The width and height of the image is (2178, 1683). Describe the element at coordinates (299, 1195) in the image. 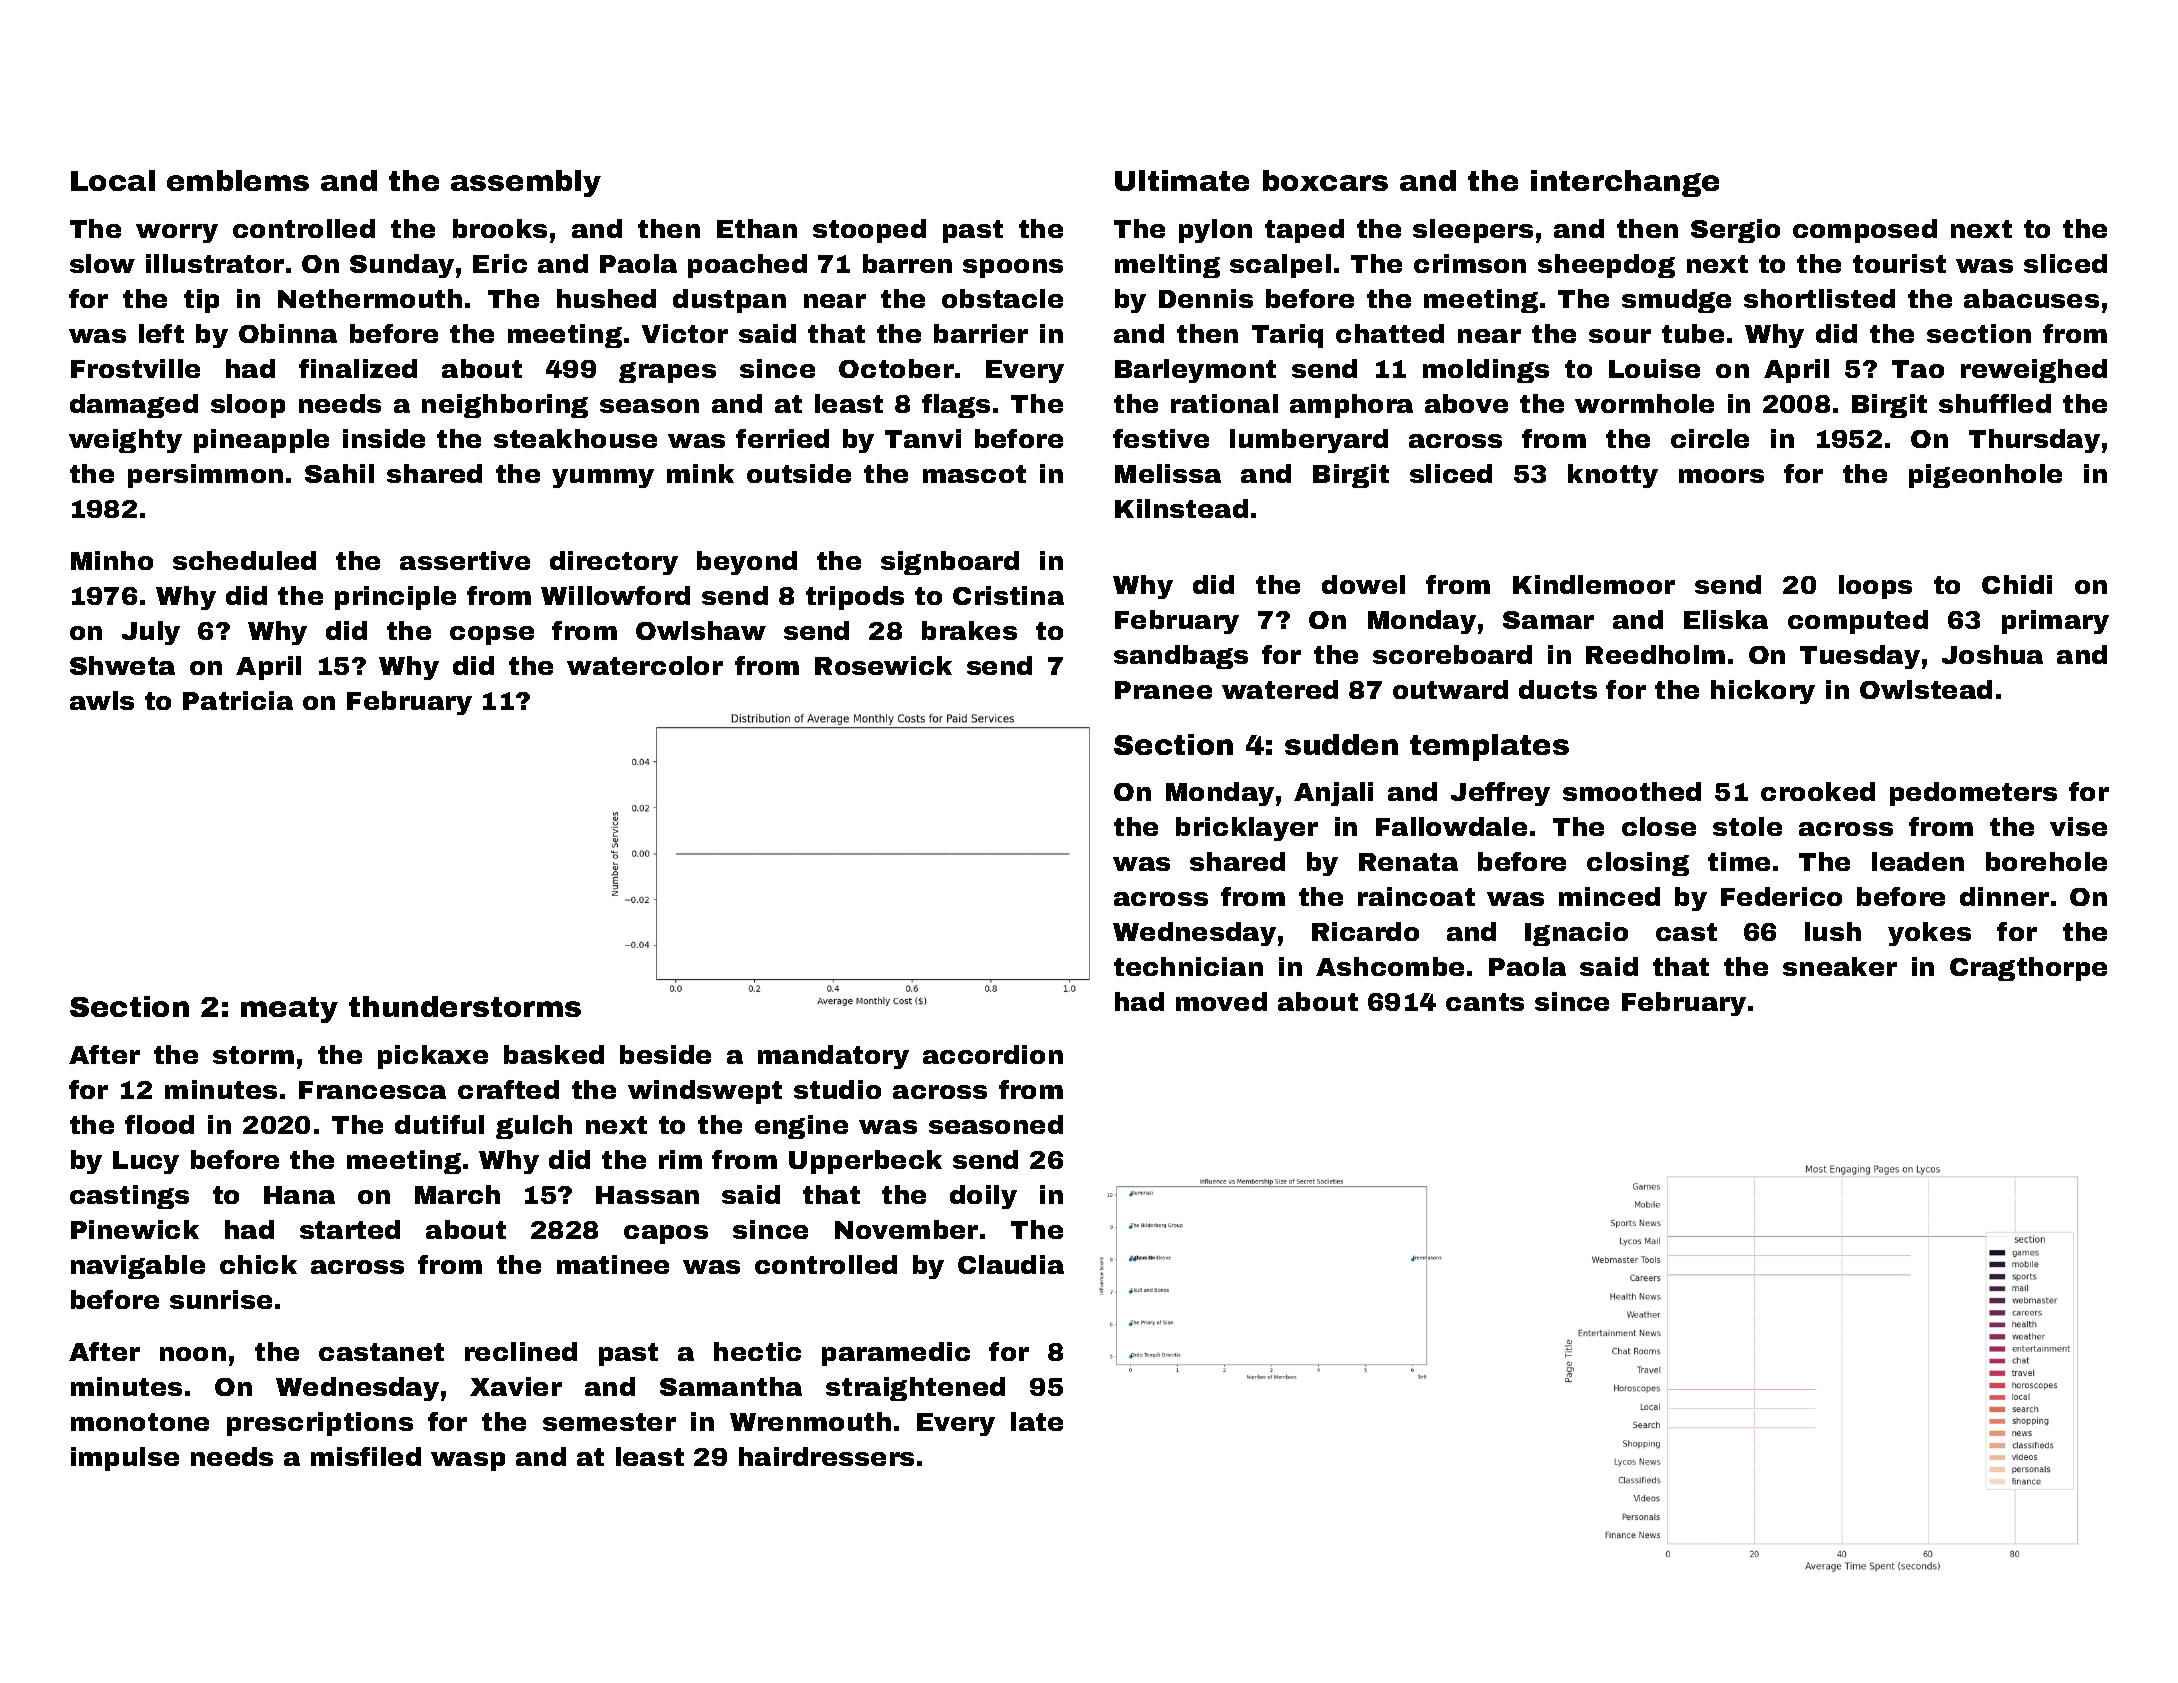

I see `Hana` at that location.
